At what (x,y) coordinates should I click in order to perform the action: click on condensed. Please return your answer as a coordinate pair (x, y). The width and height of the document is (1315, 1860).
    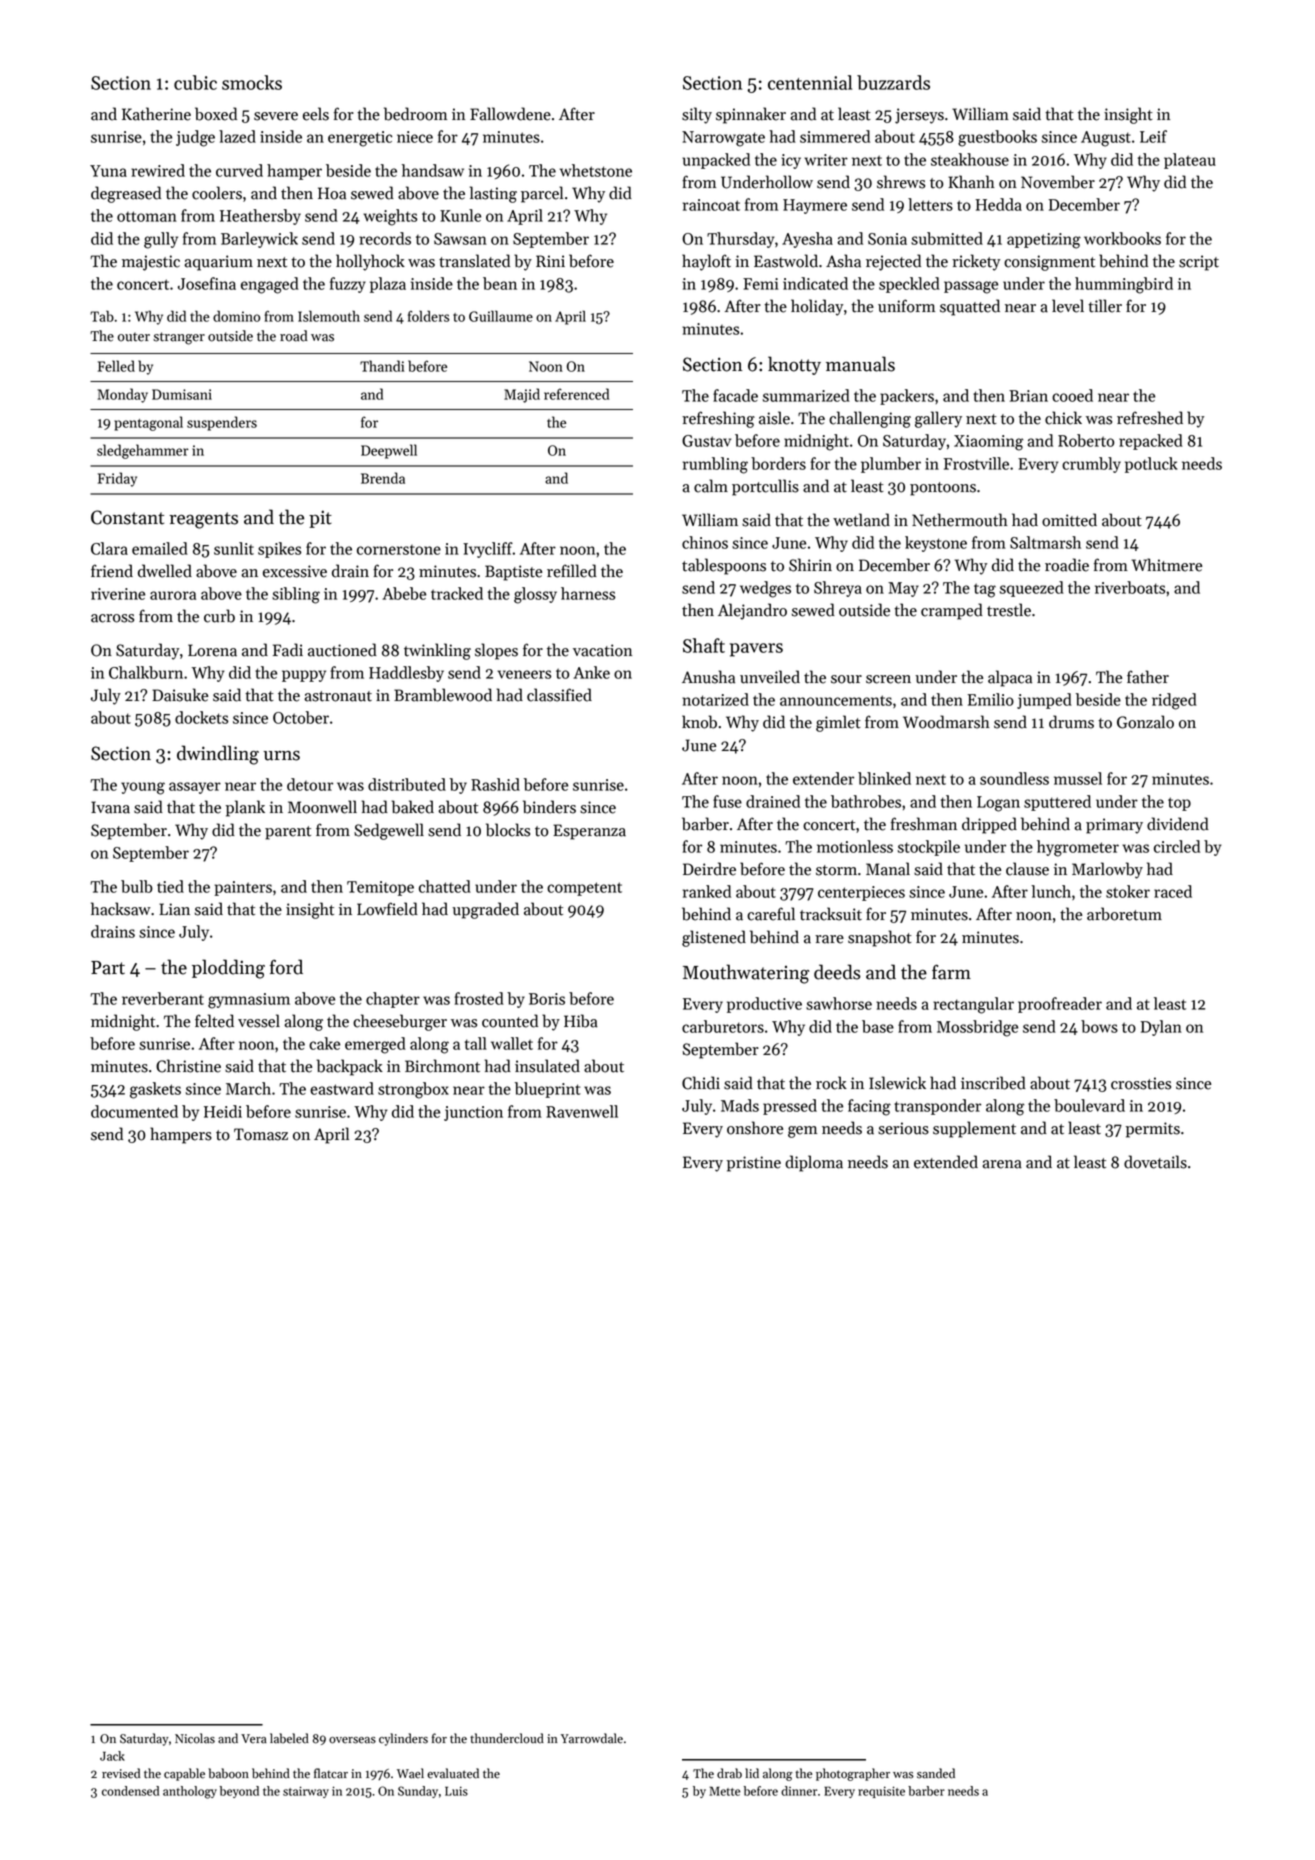
    Looking at the image, I should click on (130, 1791).
